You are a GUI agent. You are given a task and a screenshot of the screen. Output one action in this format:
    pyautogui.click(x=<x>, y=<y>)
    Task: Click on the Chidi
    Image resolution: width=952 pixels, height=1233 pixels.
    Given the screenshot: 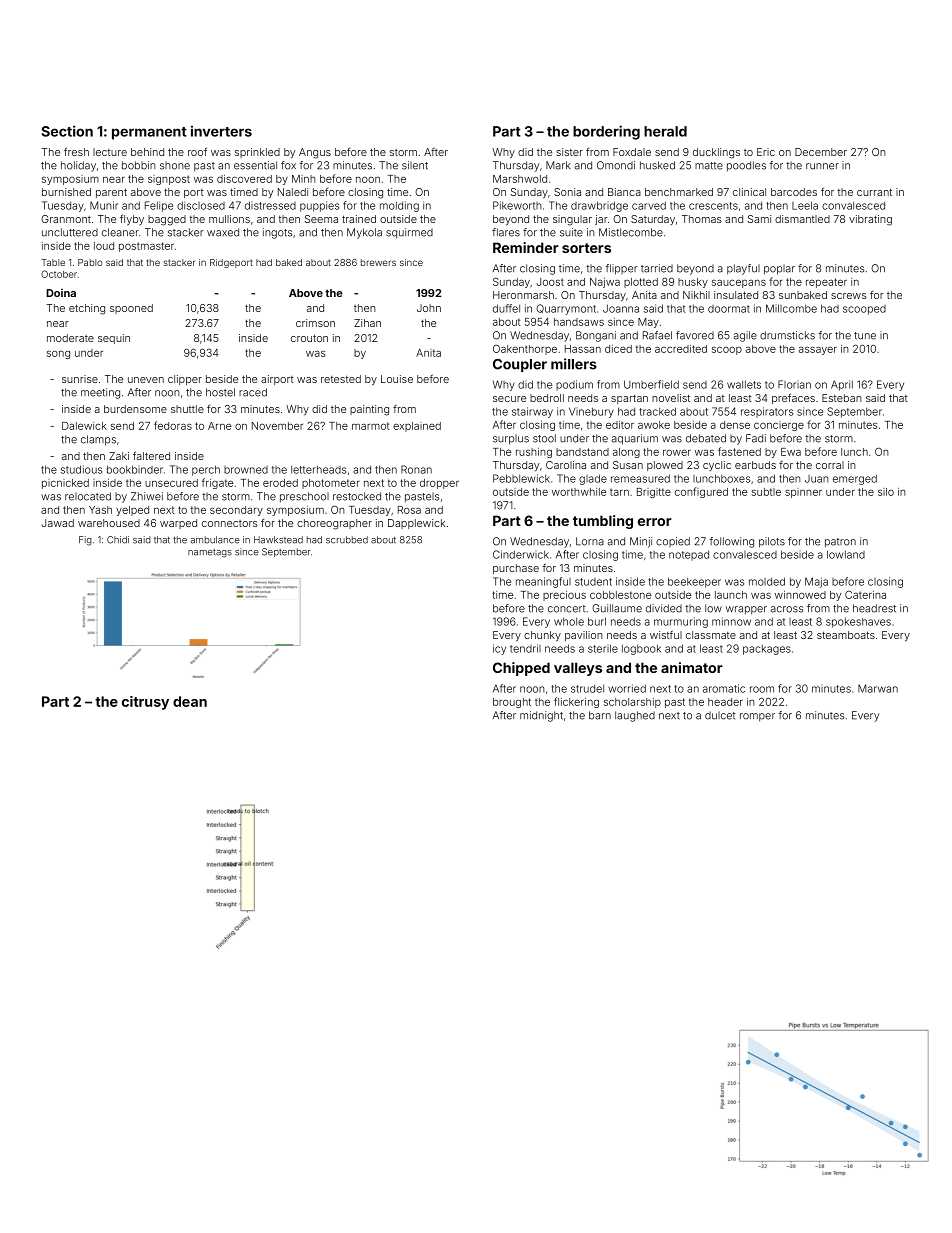 What is the action you would take?
    pyautogui.click(x=118, y=540)
